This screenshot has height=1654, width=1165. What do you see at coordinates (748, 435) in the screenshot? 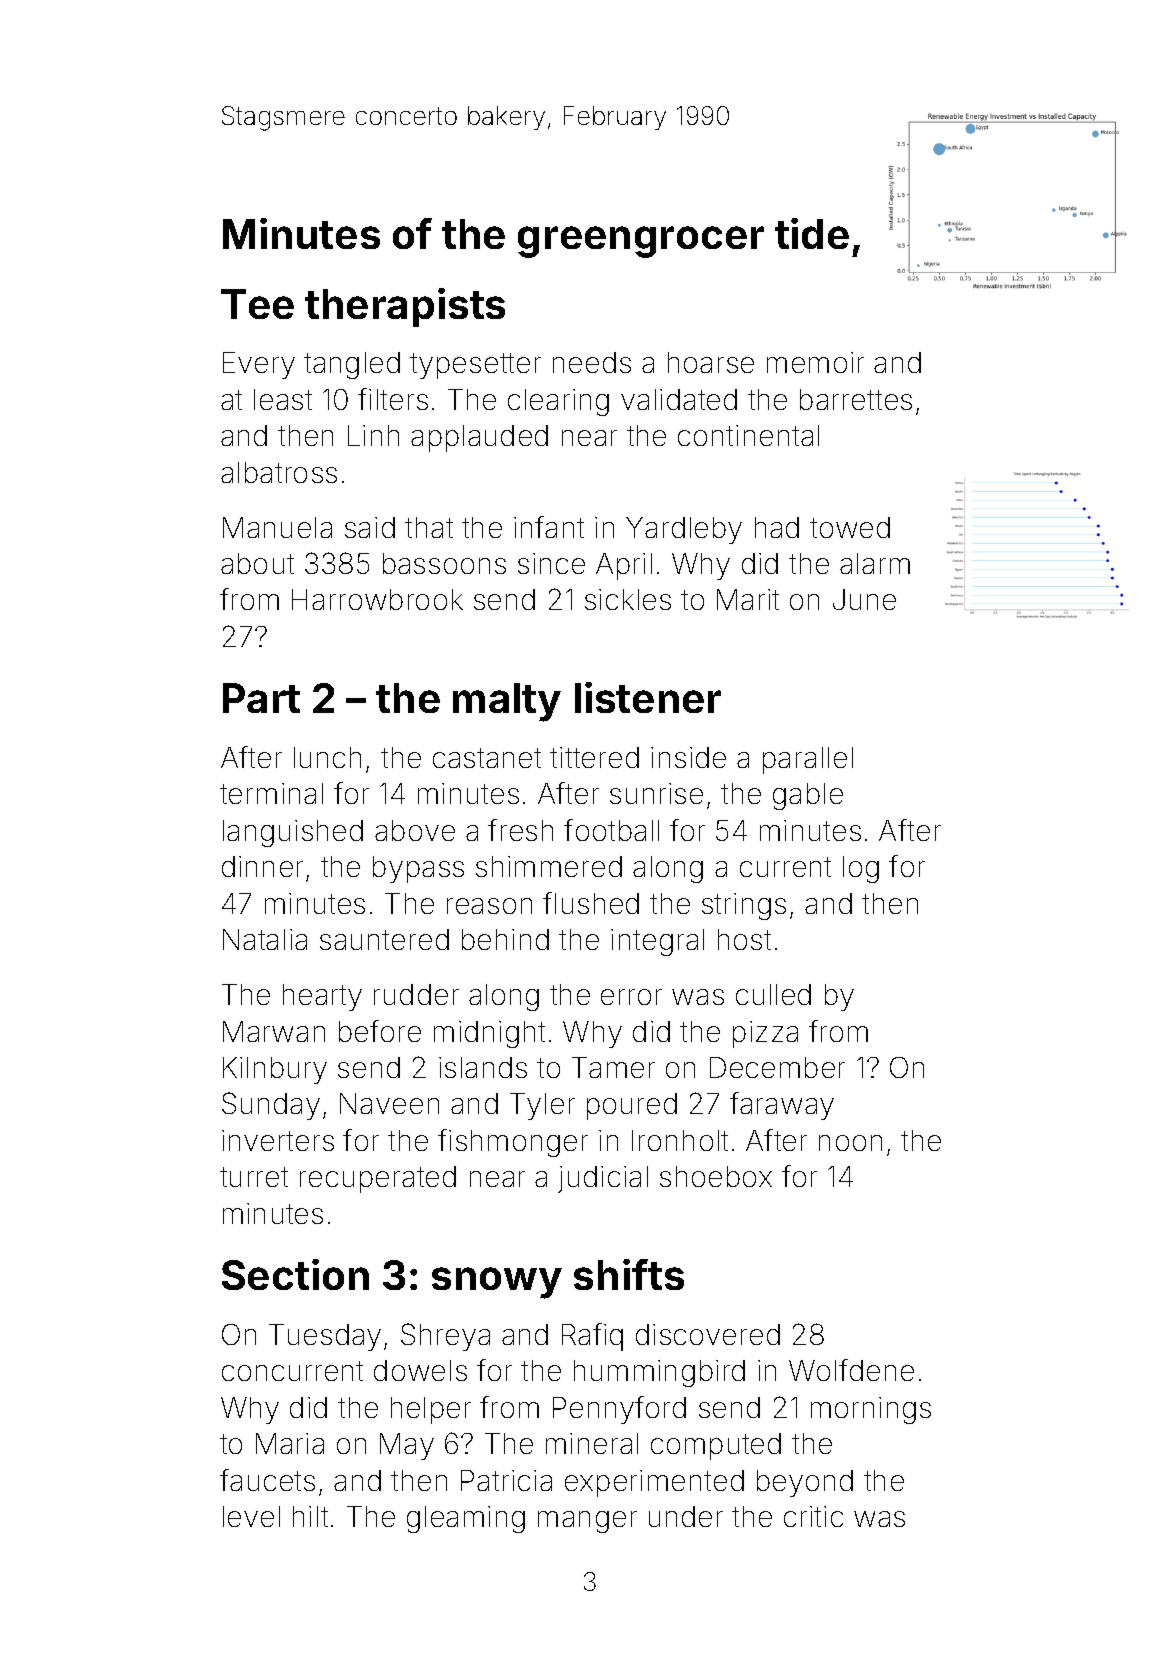
I see `continental` at bounding box center [748, 435].
